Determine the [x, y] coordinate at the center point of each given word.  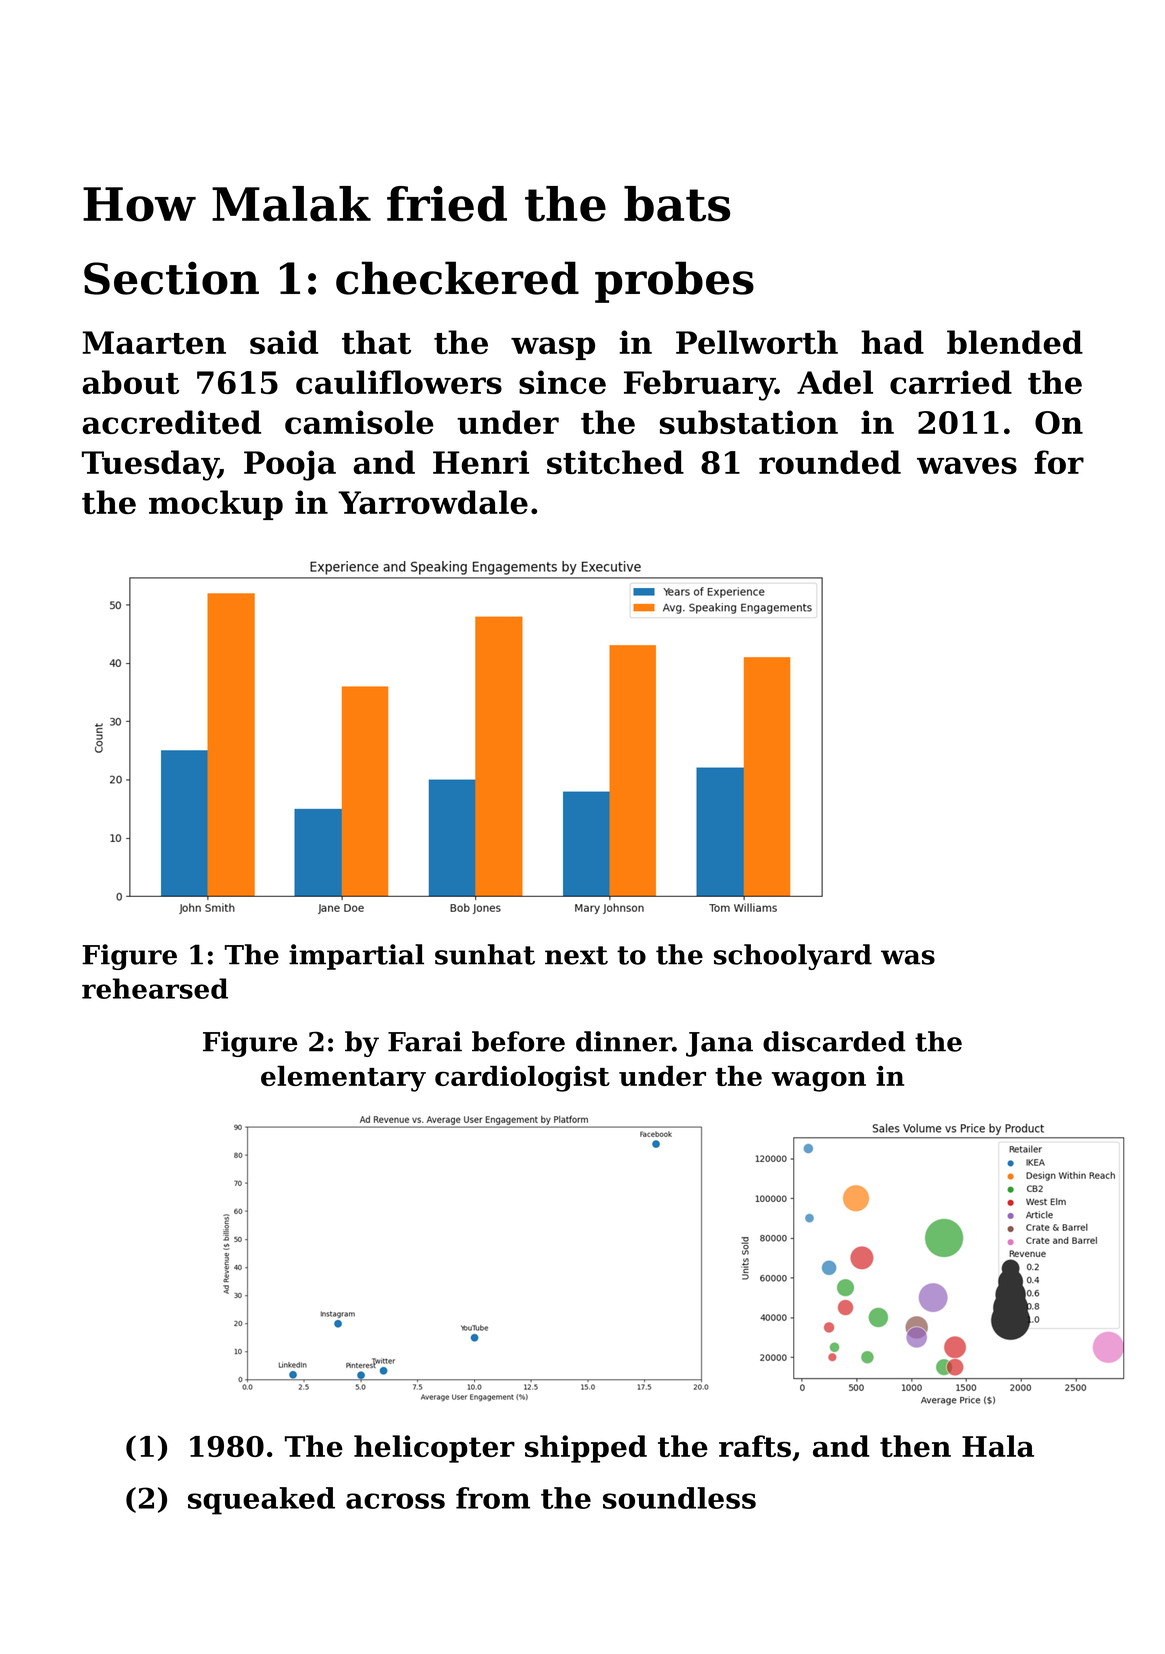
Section [171, 278]
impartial [356, 957]
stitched [615, 462]
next [576, 955]
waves [967, 465]
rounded [830, 462]
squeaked [261, 1501]
